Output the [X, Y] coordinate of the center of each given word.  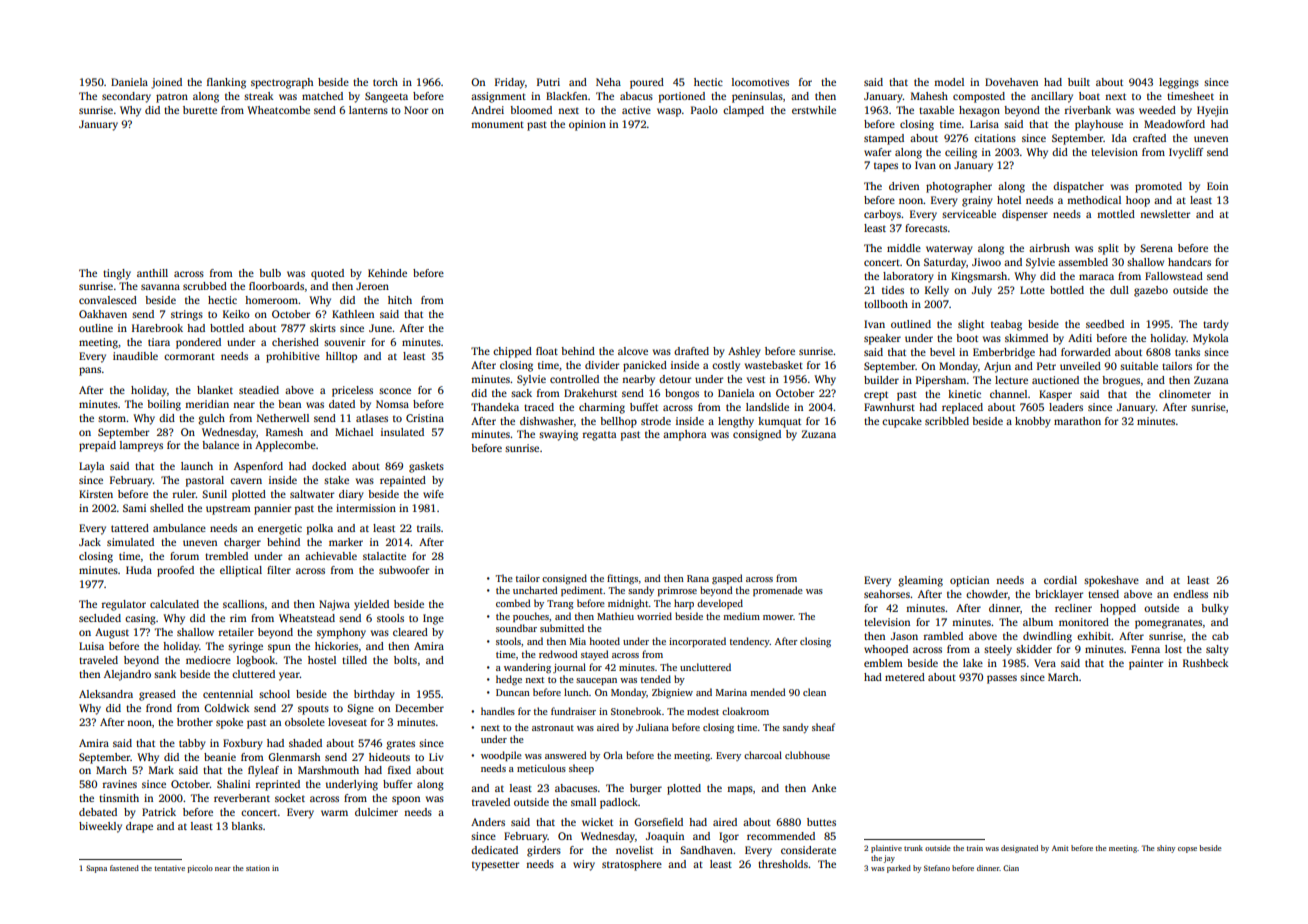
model [949, 82]
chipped [512, 352]
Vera [1045, 663]
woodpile [501, 756]
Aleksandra [106, 694]
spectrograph [282, 83]
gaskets [426, 467]
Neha [608, 82]
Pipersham [941, 381]
